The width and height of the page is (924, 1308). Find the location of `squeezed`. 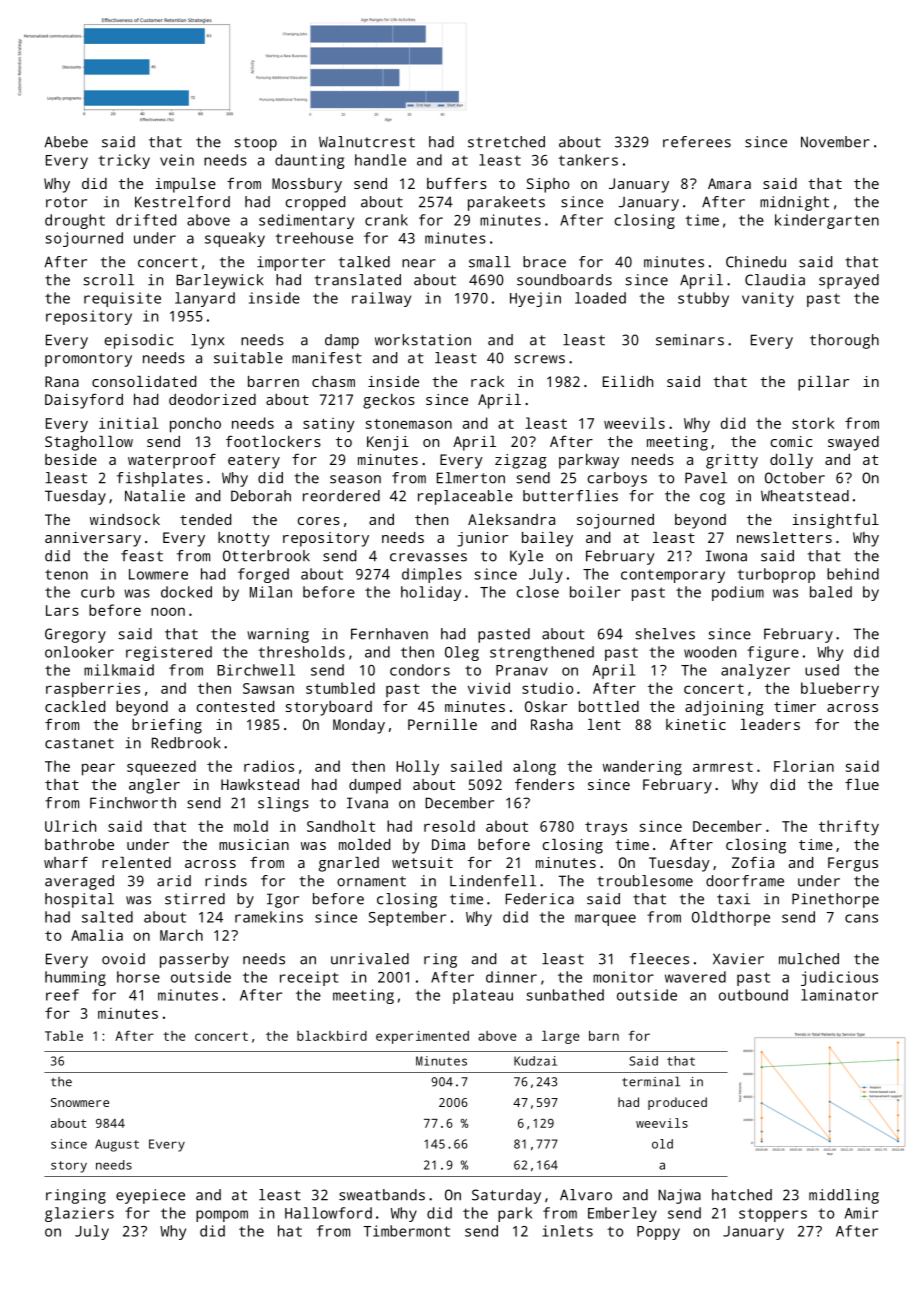

squeezed is located at coordinates (161, 768).
